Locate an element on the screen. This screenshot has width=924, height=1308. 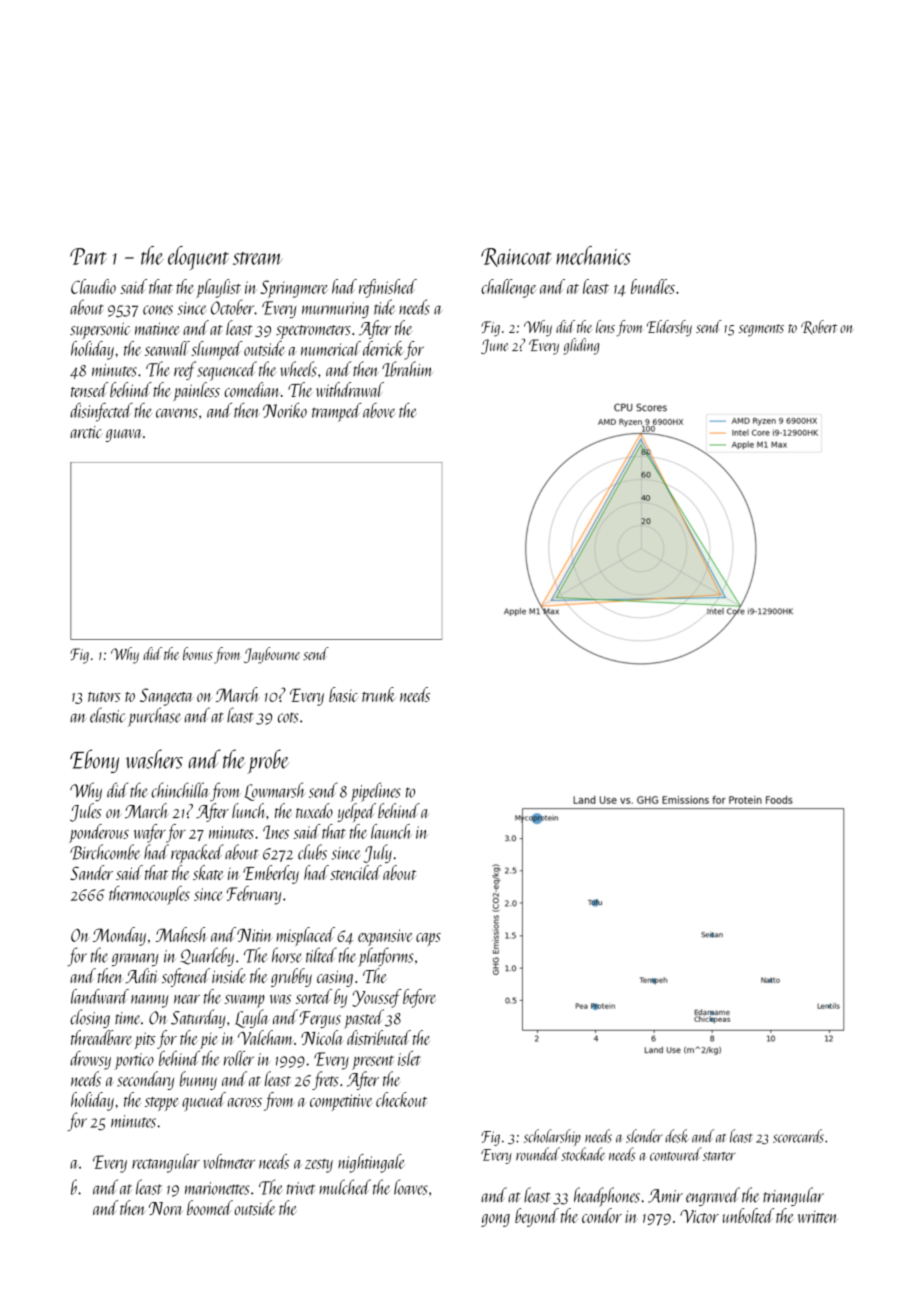
checkout is located at coordinates (401, 1099).
